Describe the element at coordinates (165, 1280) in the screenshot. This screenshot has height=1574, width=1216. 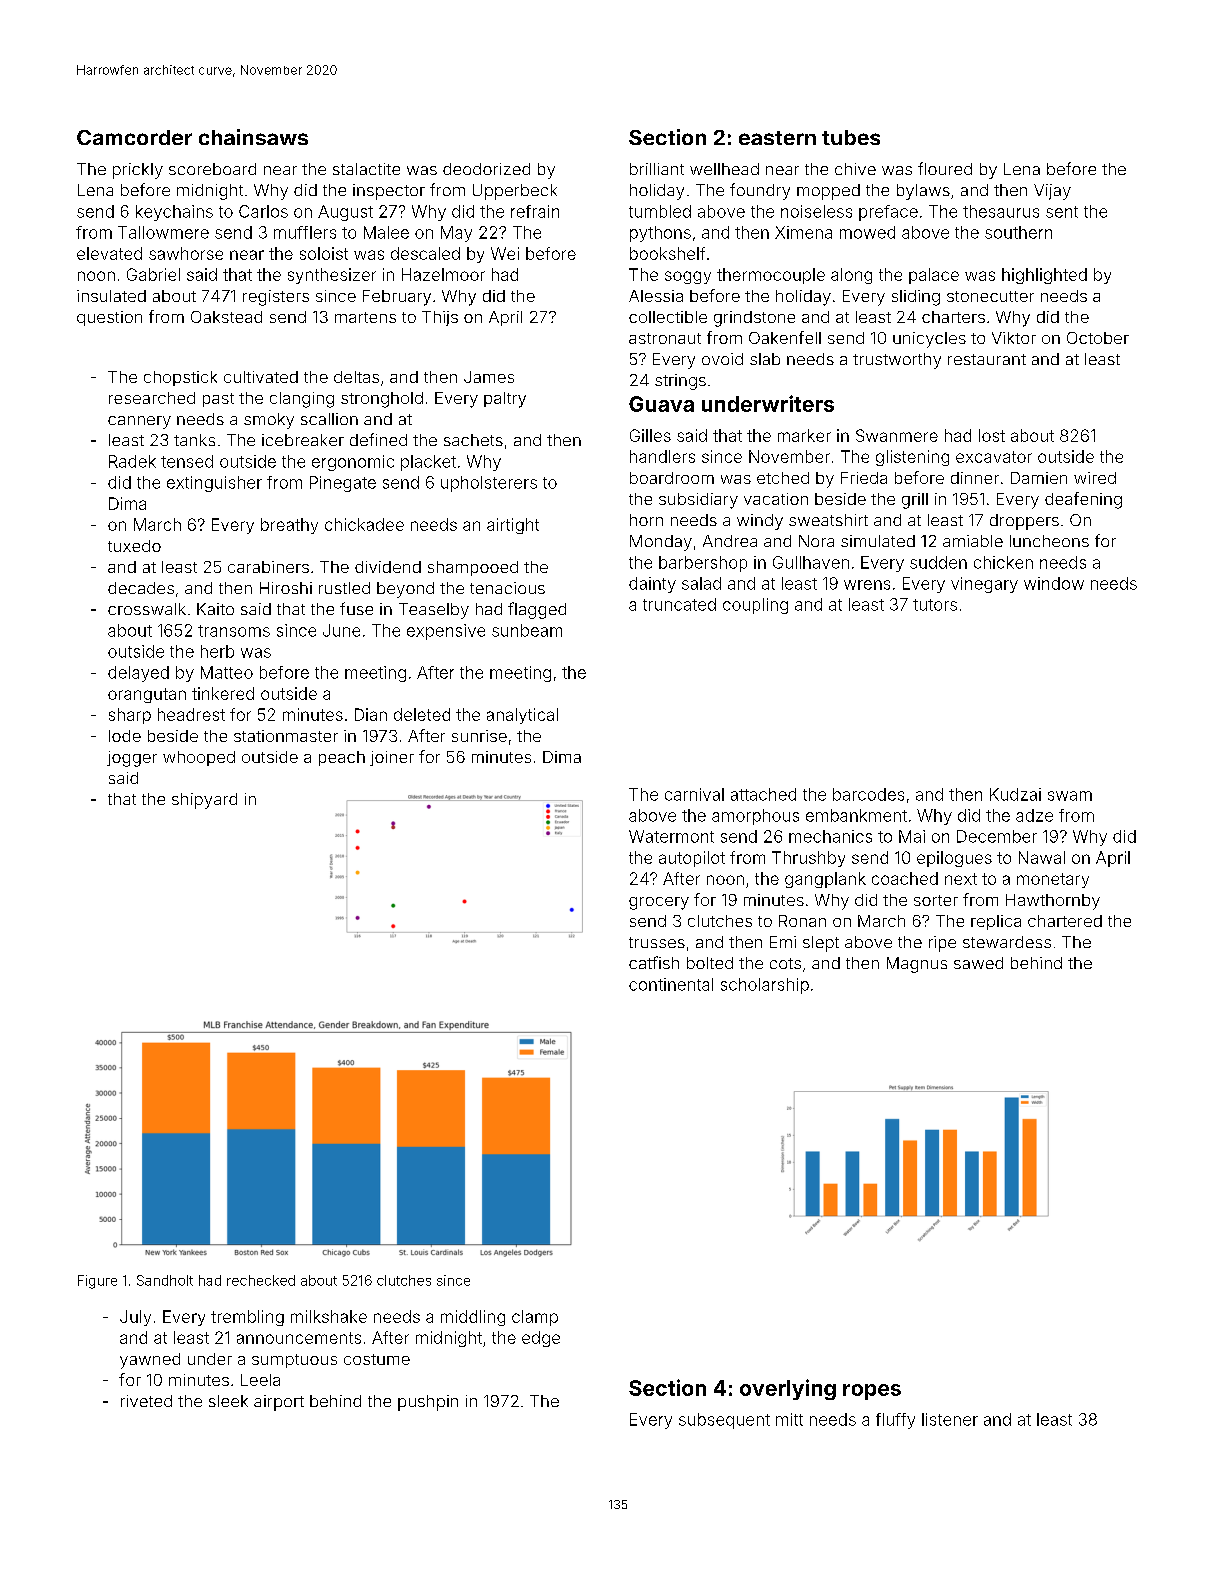
I see `Sandholt` at that location.
